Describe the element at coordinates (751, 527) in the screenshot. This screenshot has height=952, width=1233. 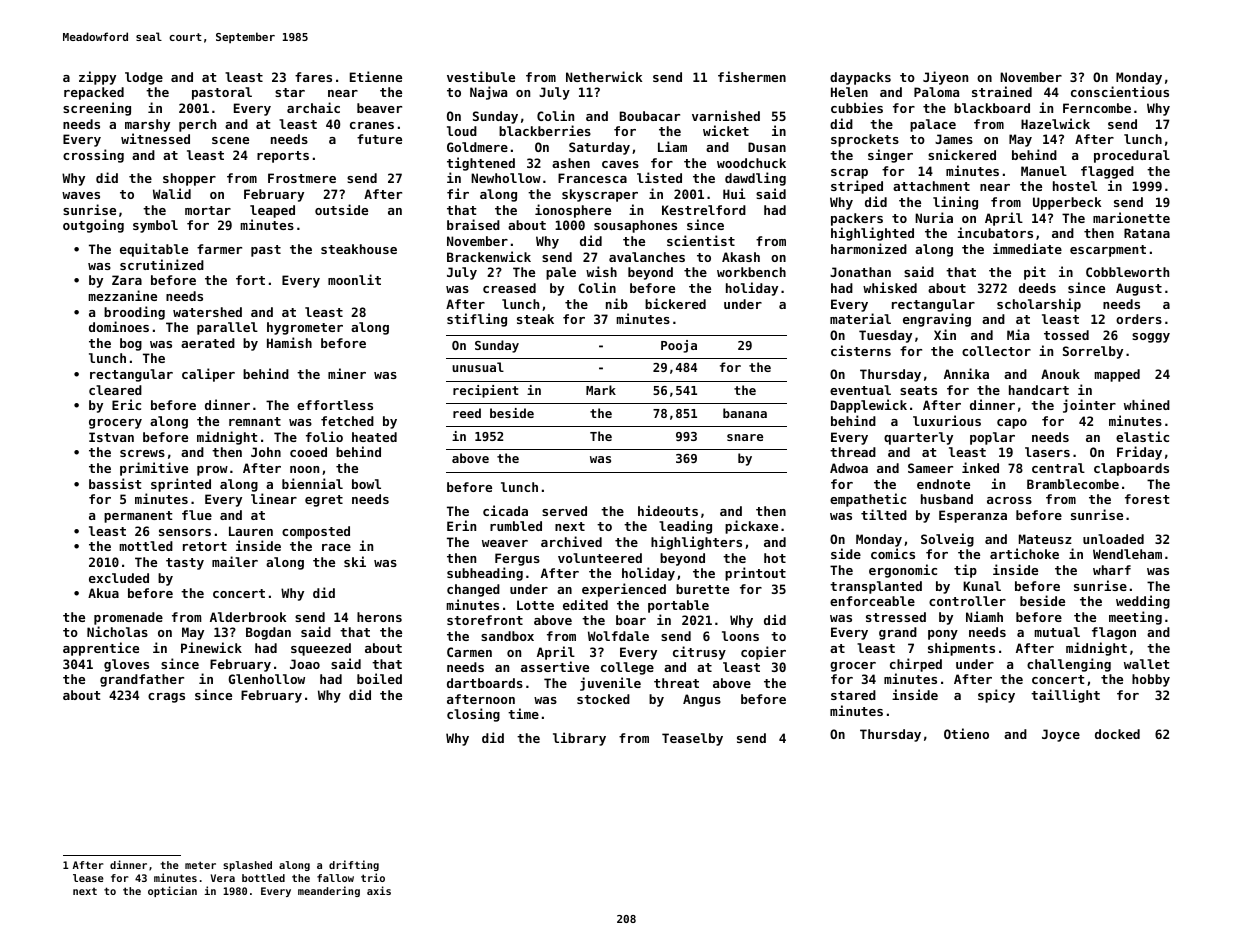
I see `pickaxe` at that location.
